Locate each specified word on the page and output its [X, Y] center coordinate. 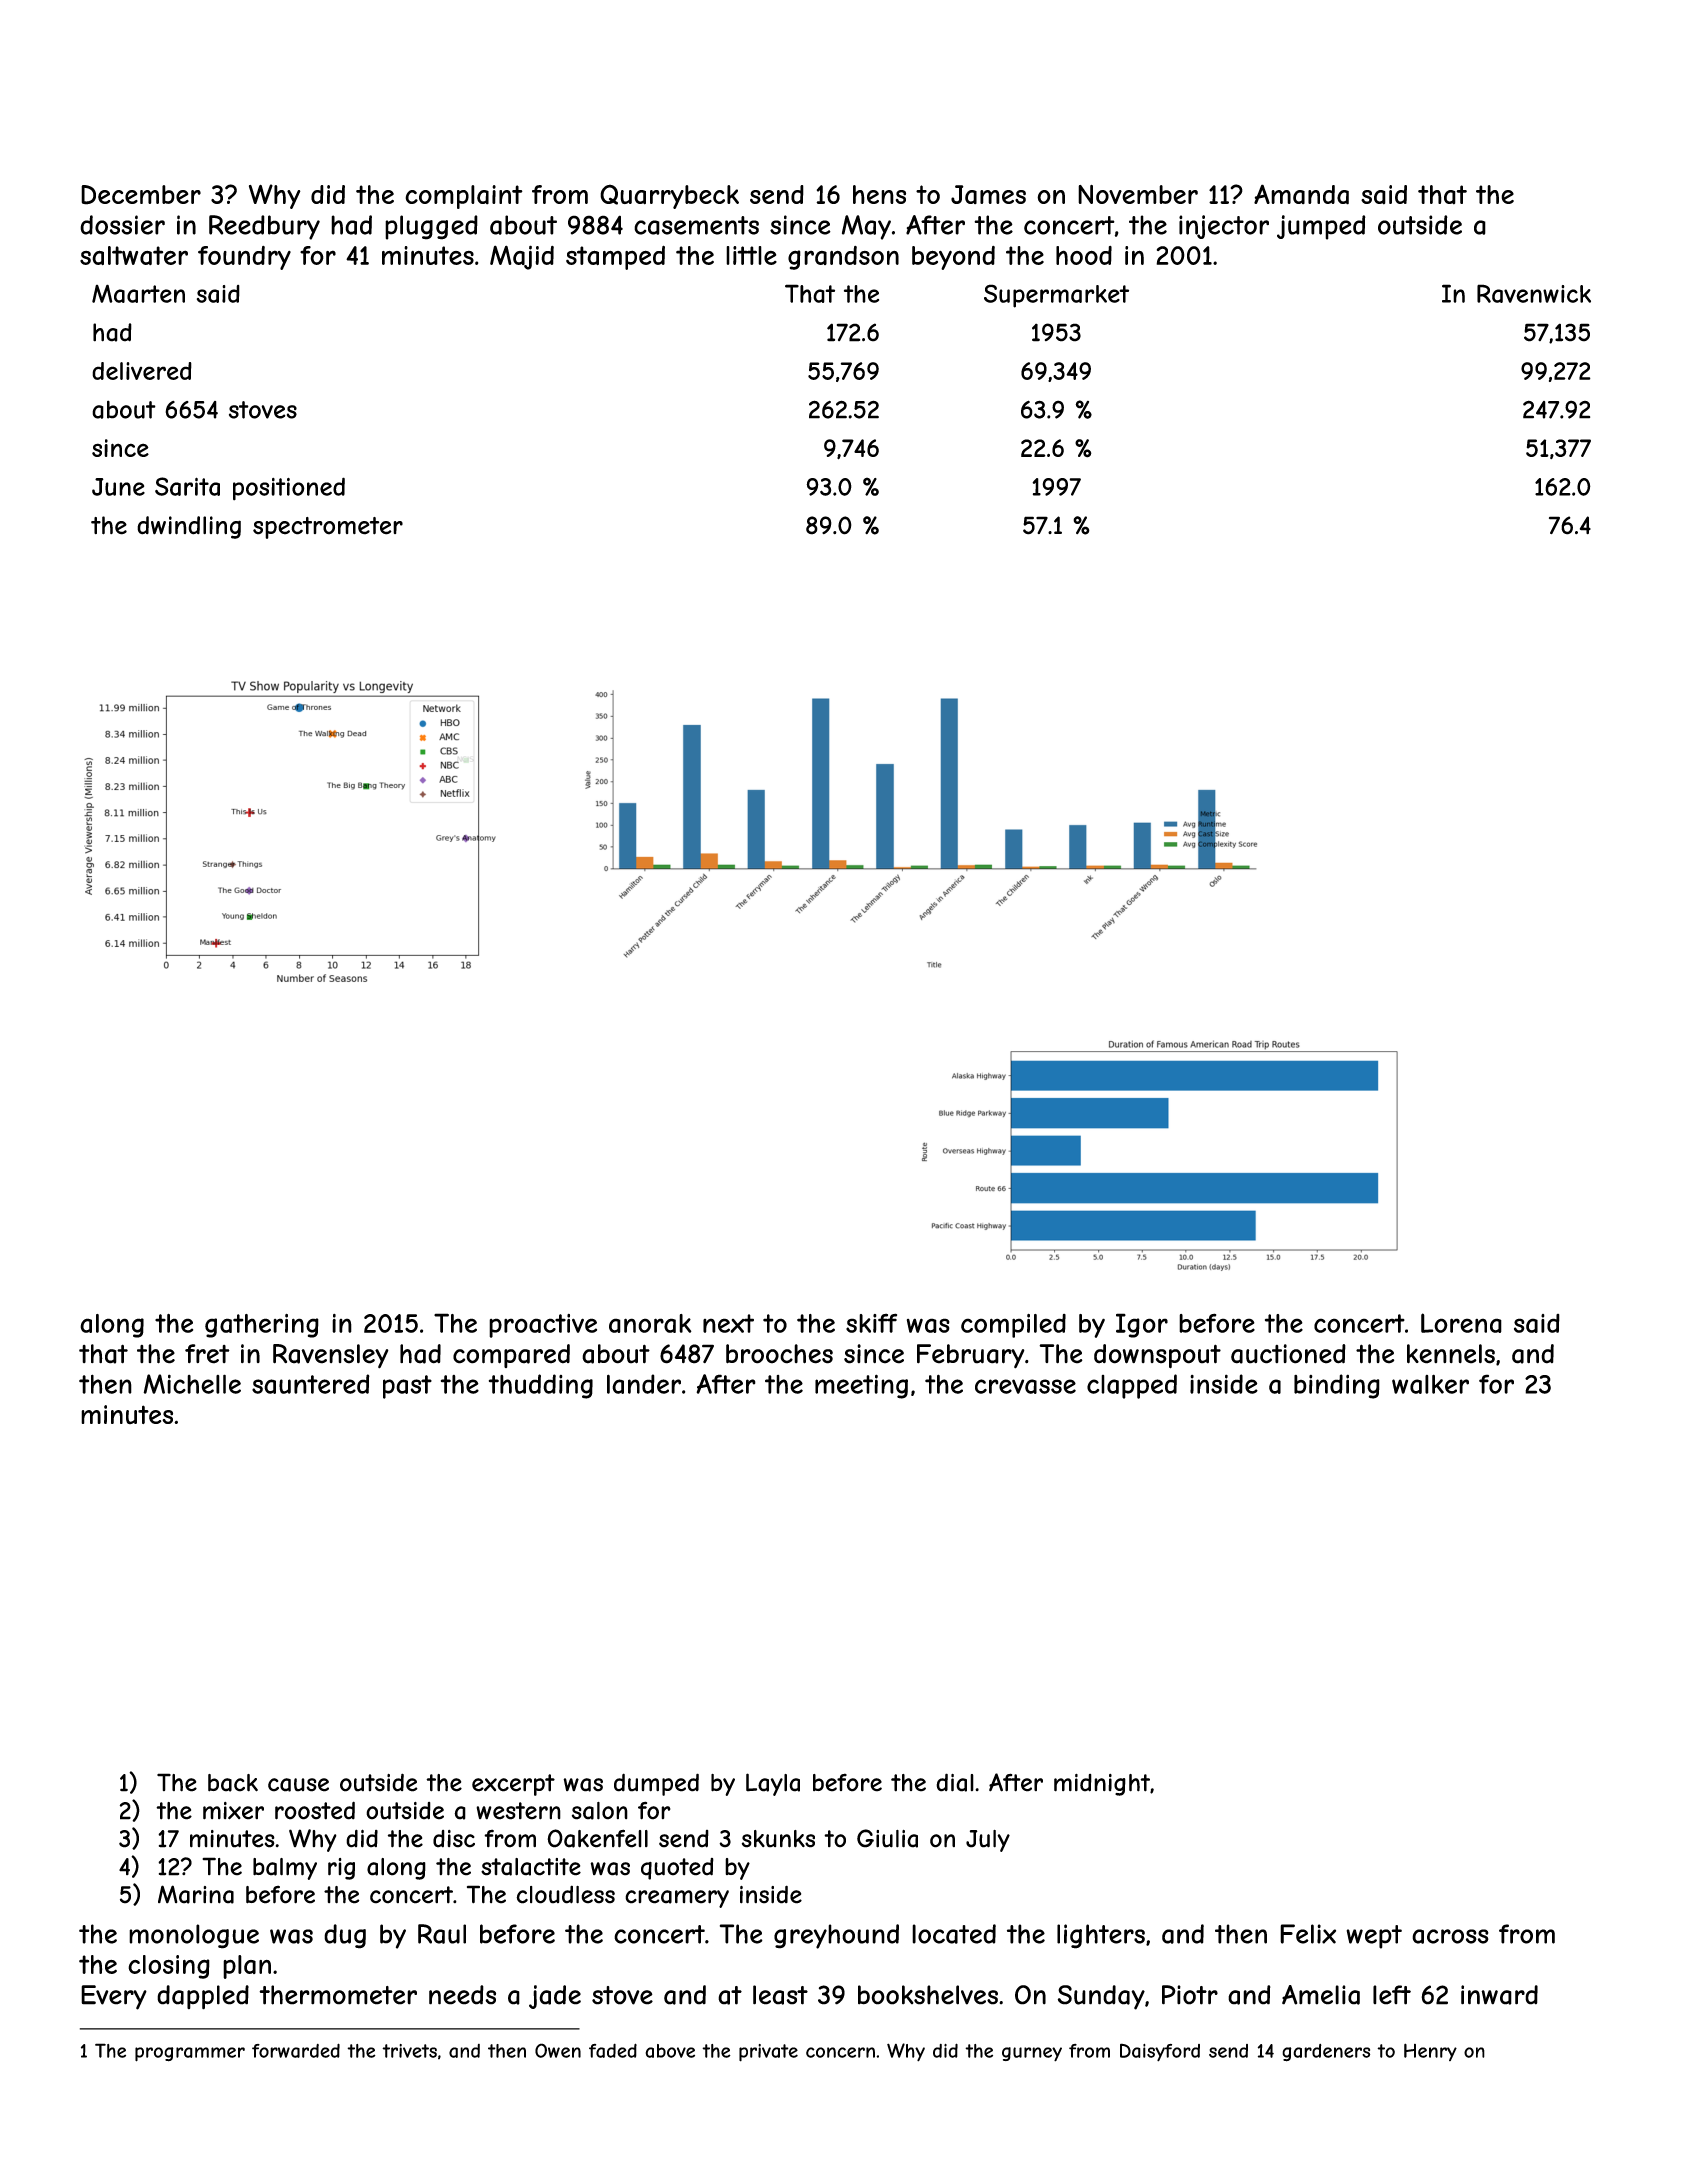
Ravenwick [1534, 293]
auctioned [1288, 1354]
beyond [953, 258]
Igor [1142, 1325]
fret [207, 1354]
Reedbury [264, 227]
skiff [871, 1323]
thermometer [338, 1995]
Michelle [192, 1384]
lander [644, 1384]
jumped [1321, 227]
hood [1084, 255]
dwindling [189, 527]
